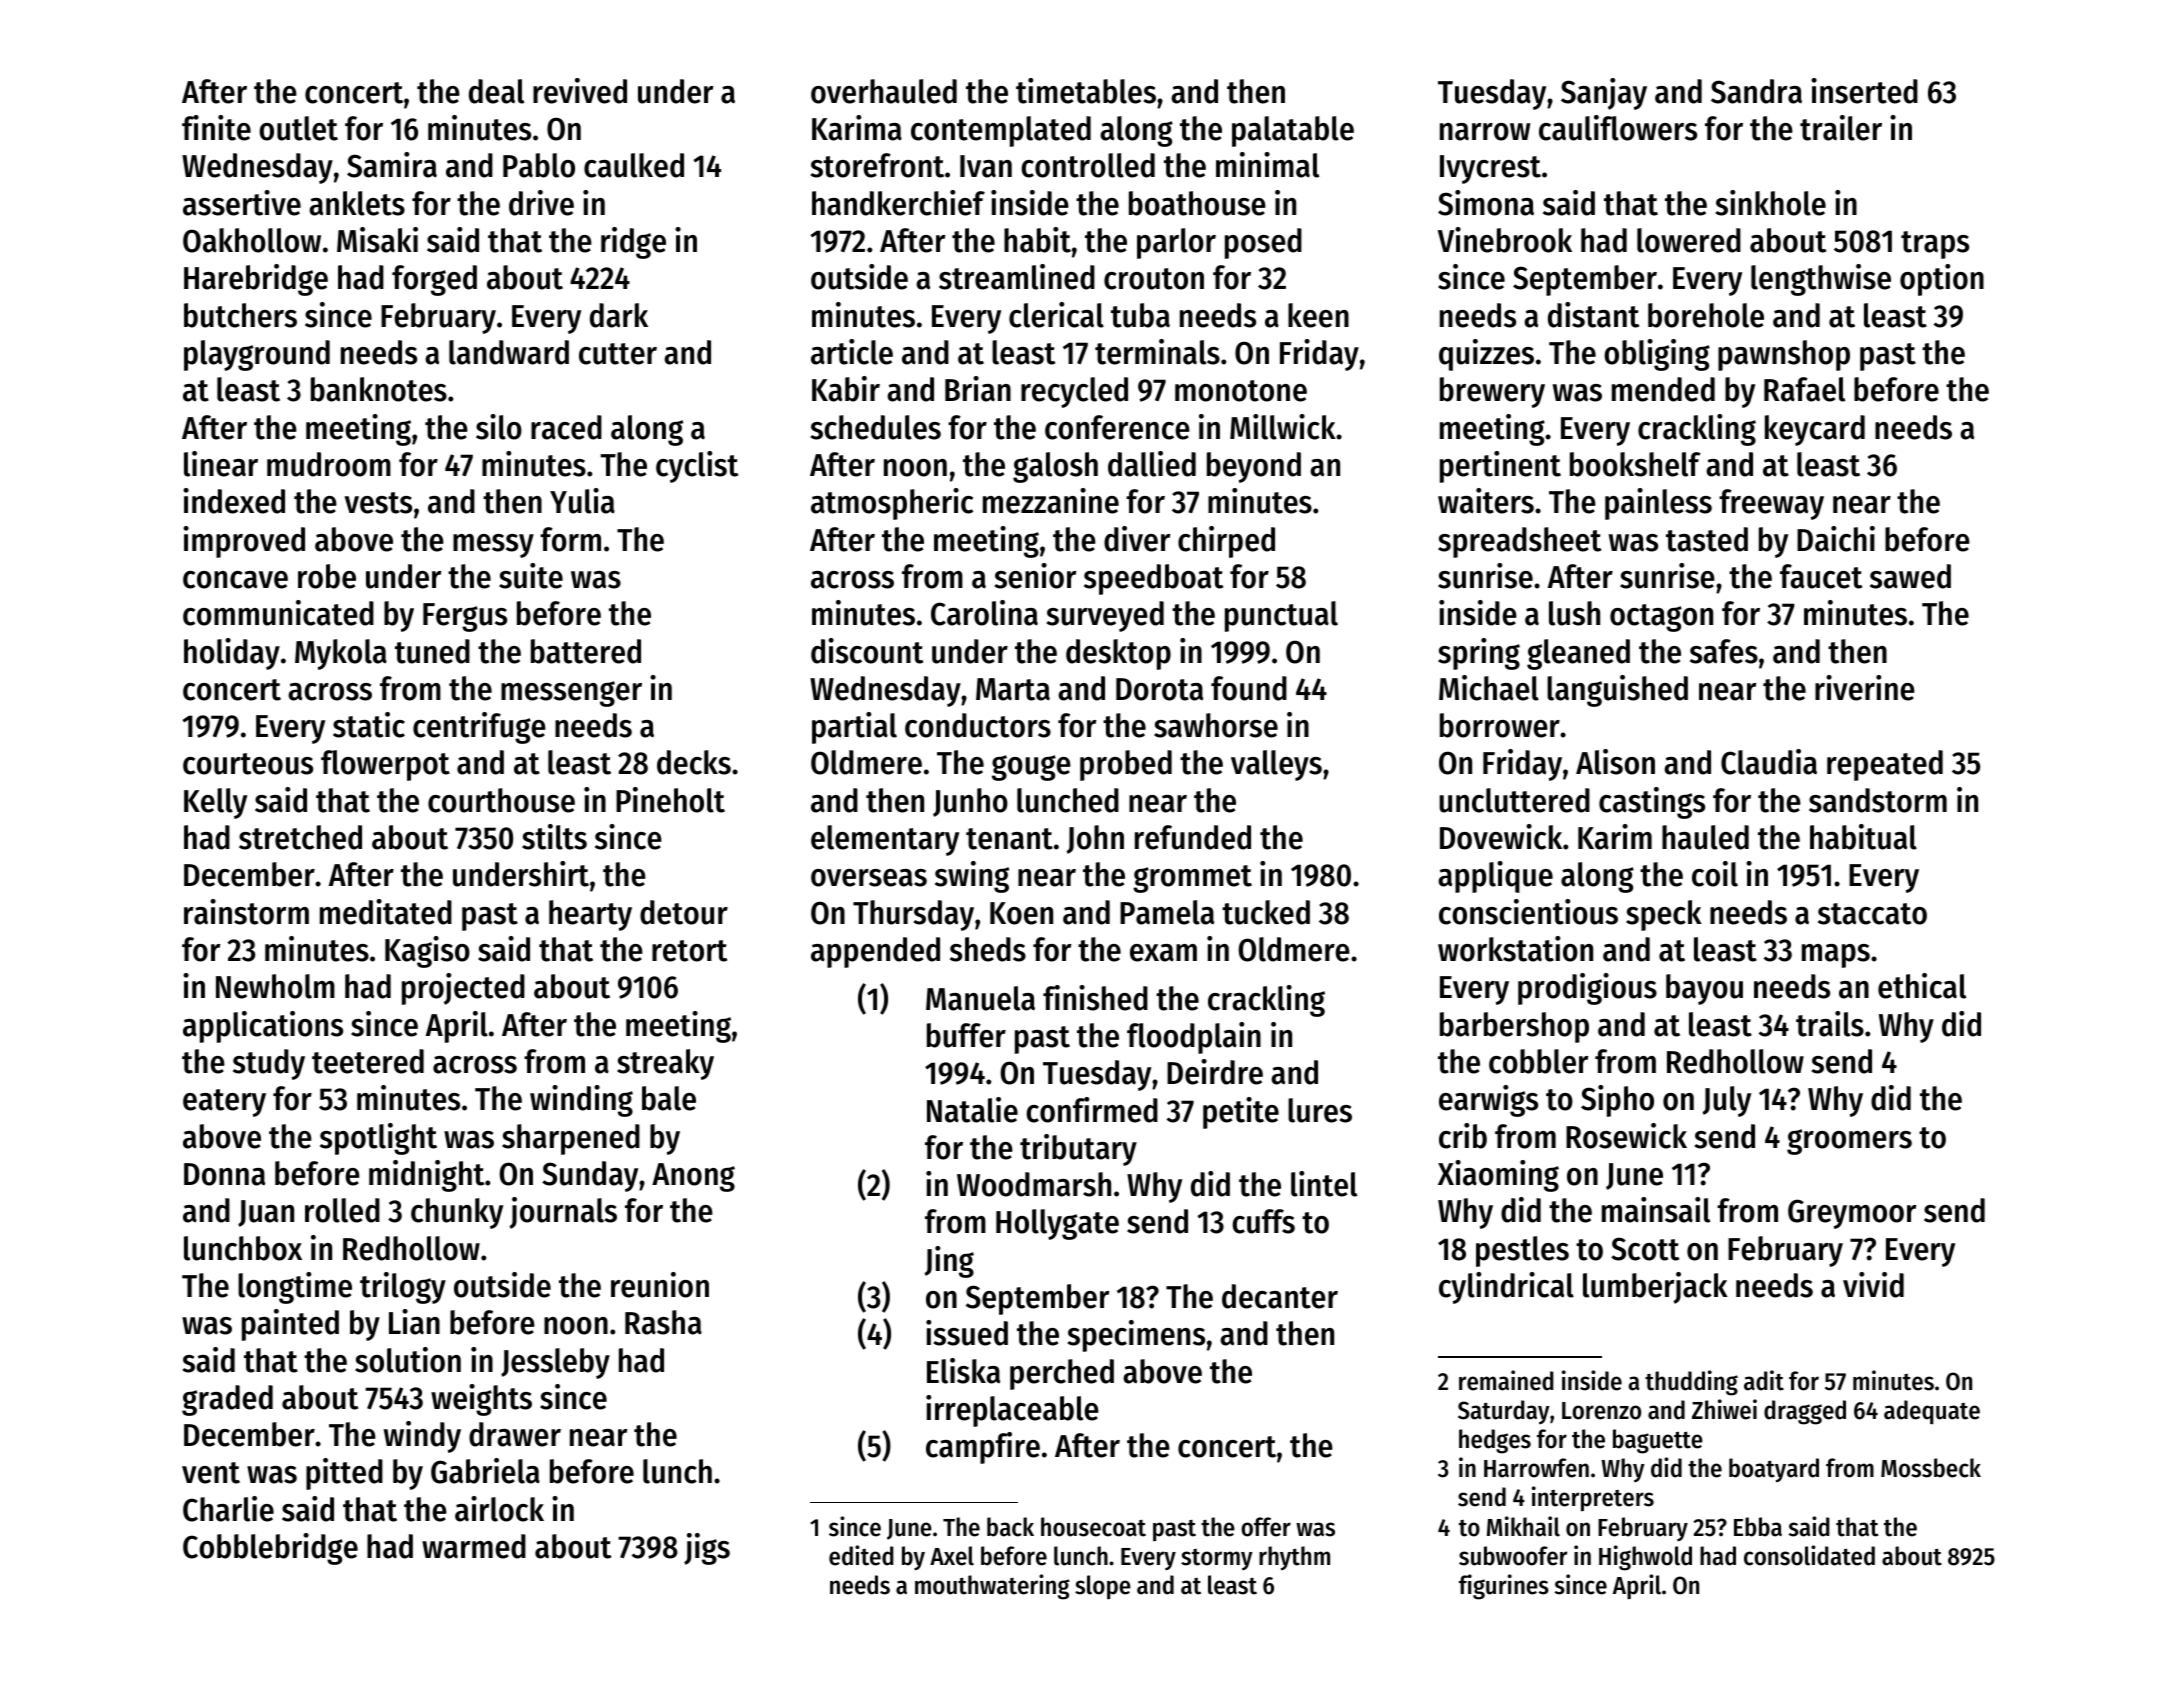 Image resolution: width=2178 pixels, height=1683 pixels. Describe the element at coordinates (1771, 203) in the screenshot. I see `sinkhole` at that location.
